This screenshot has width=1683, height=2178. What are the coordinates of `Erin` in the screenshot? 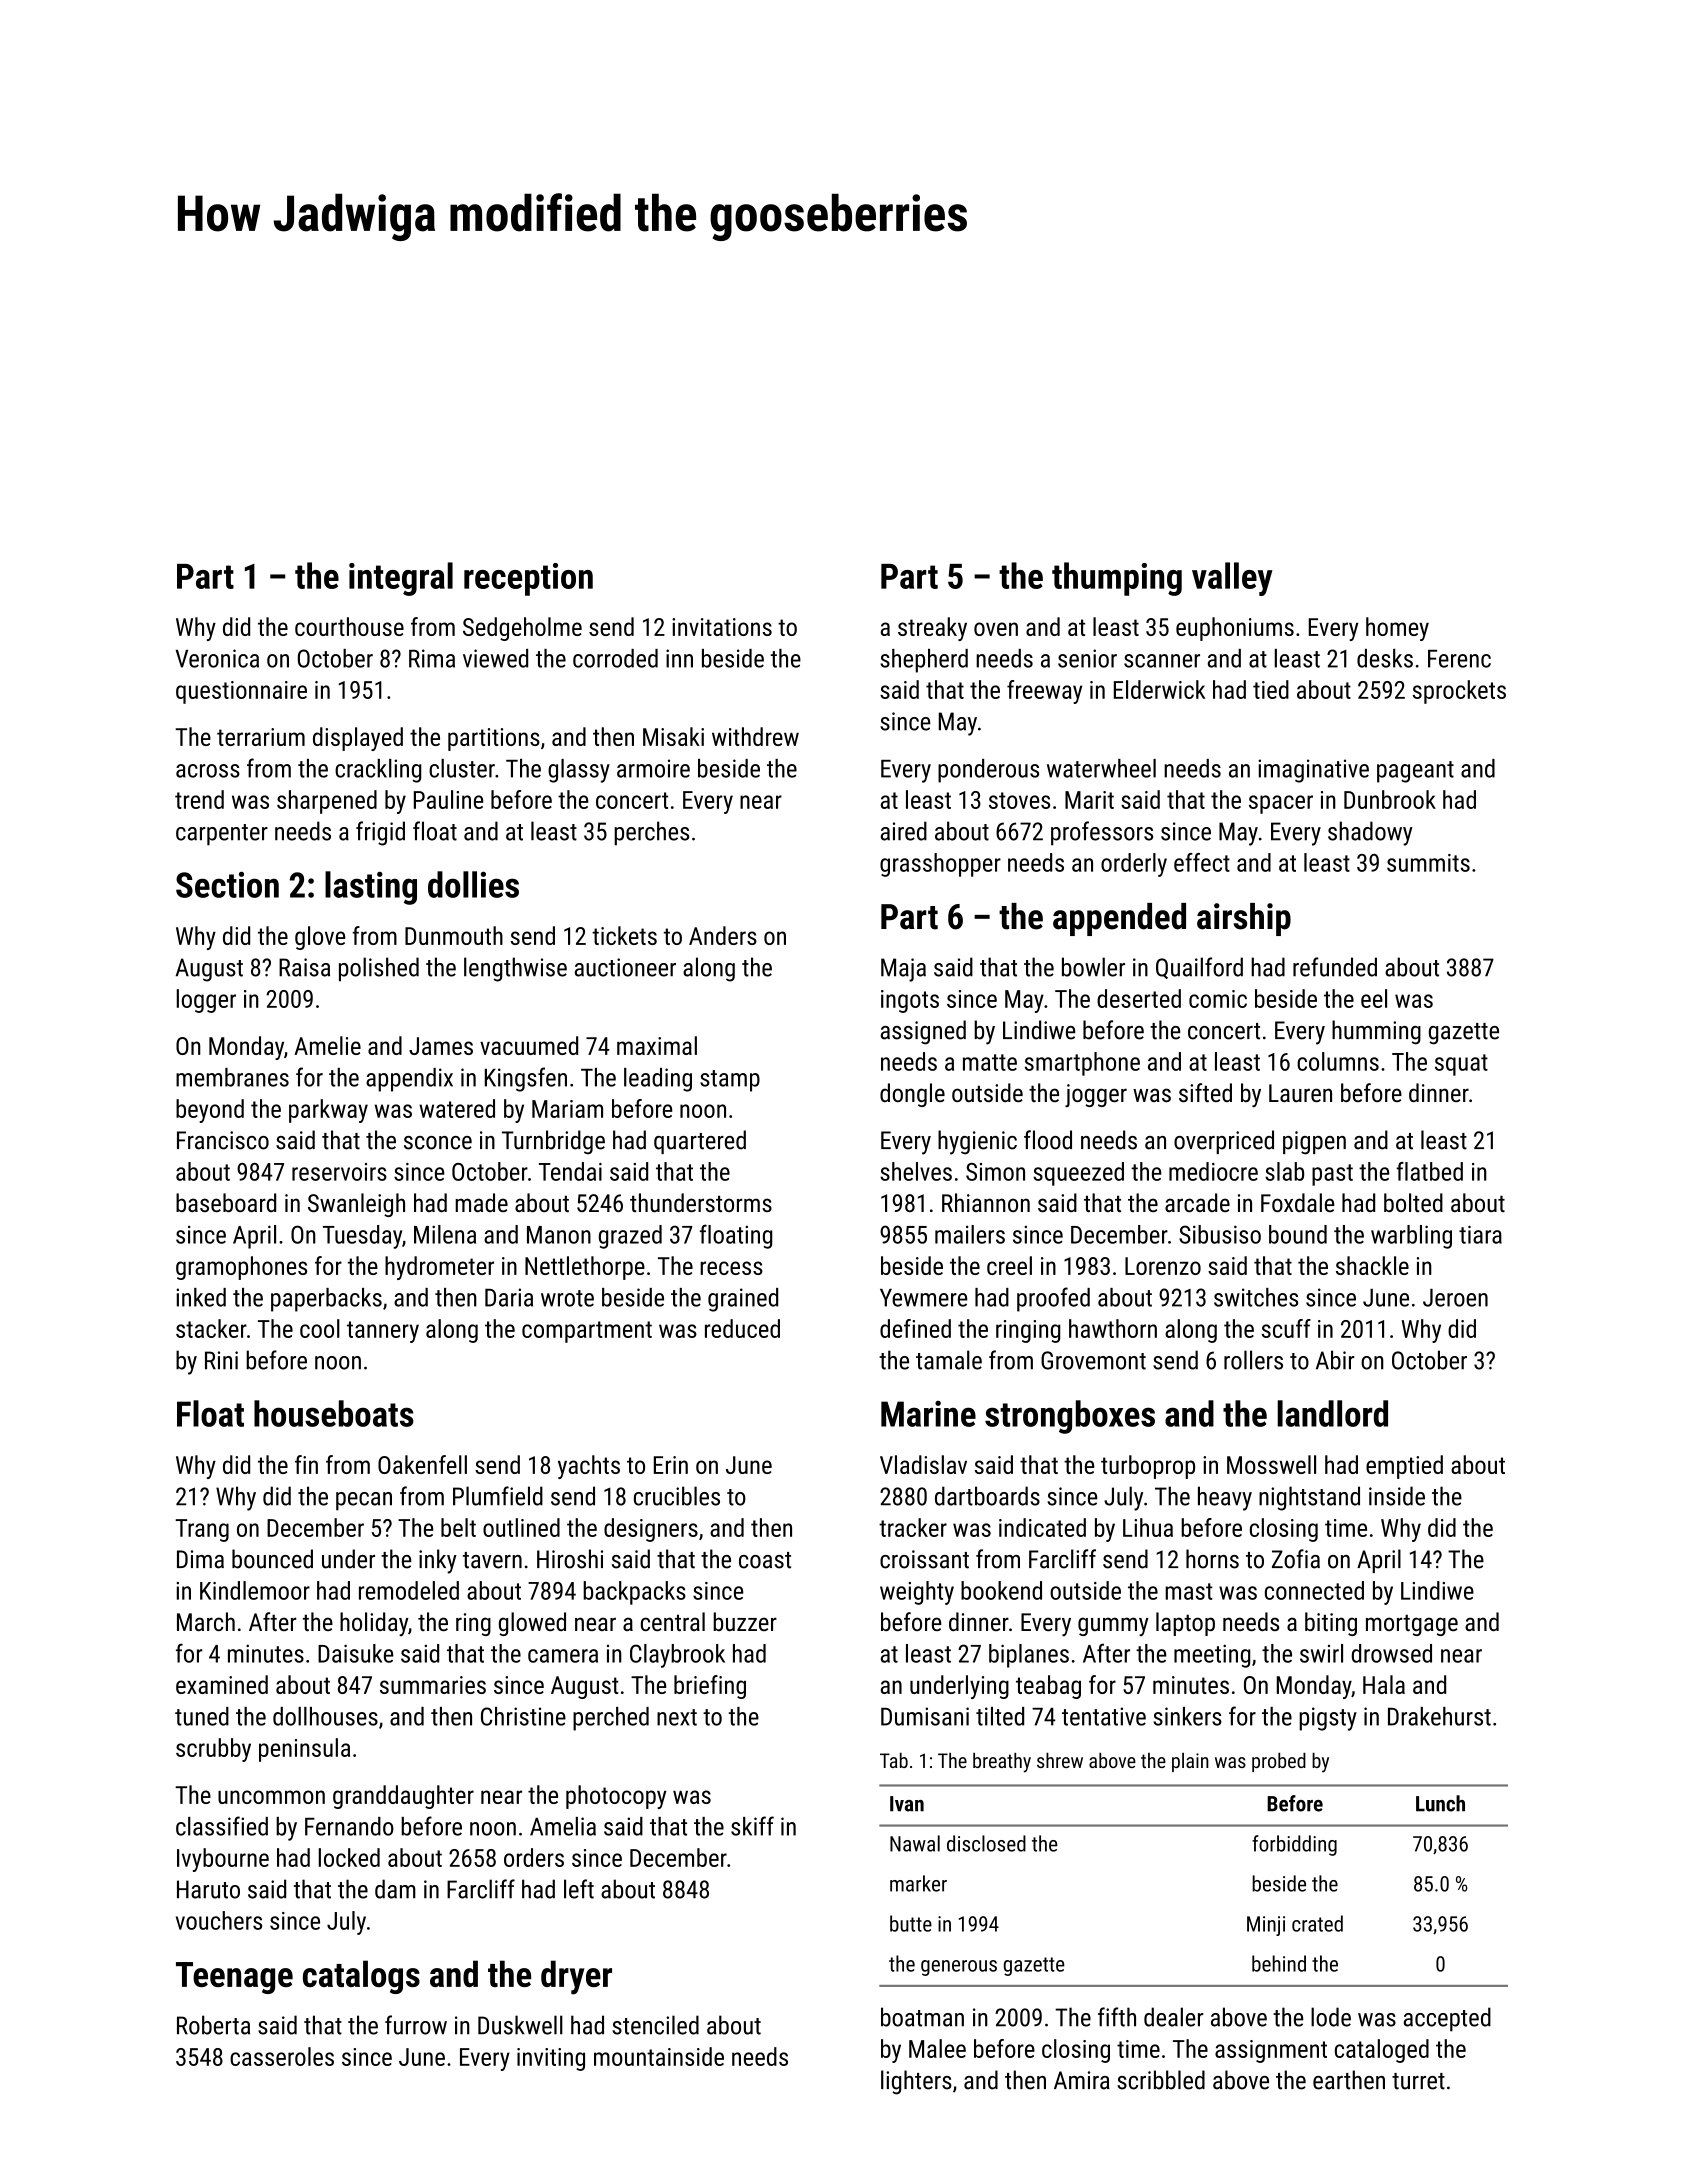 It's located at (671, 1465).
